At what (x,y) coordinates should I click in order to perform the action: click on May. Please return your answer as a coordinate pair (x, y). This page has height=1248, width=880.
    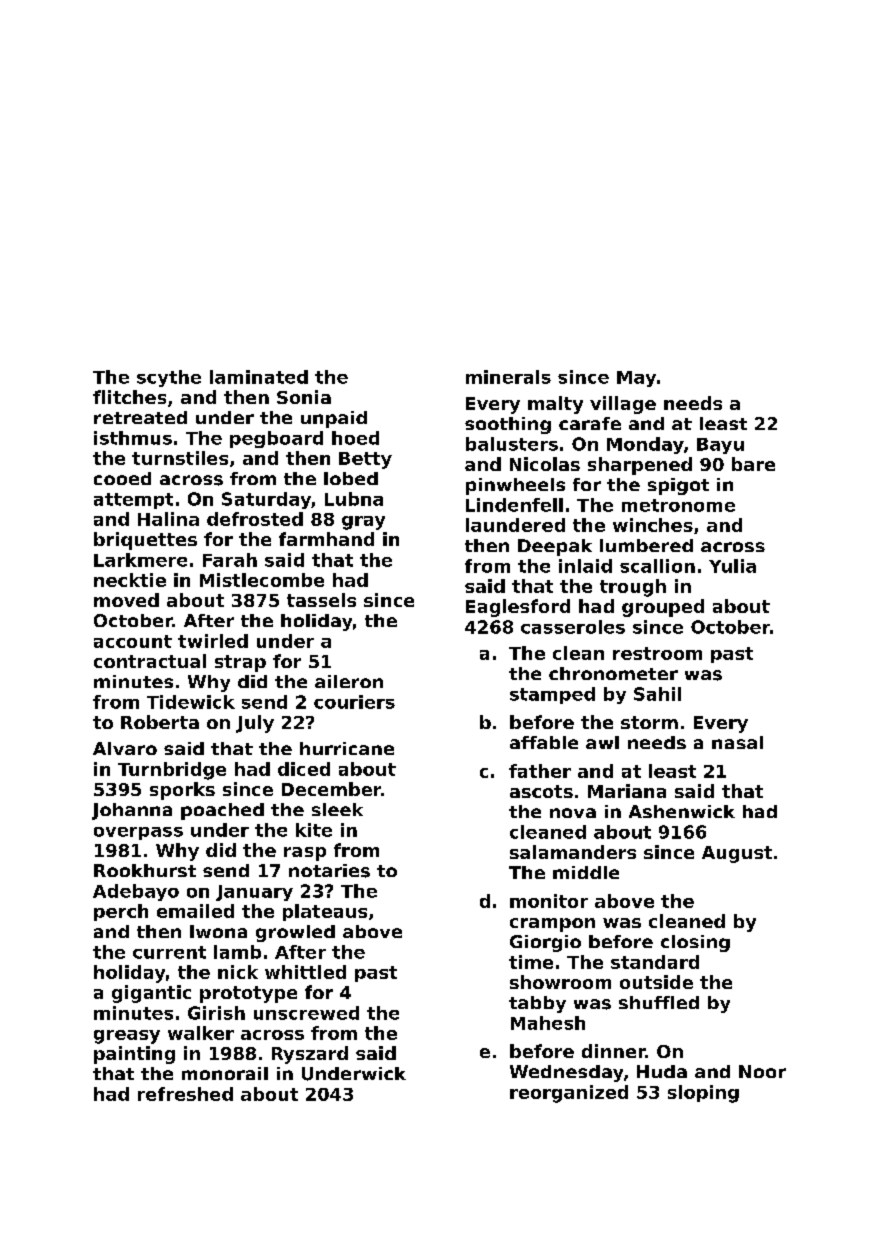
    Looking at the image, I should click on (636, 379).
